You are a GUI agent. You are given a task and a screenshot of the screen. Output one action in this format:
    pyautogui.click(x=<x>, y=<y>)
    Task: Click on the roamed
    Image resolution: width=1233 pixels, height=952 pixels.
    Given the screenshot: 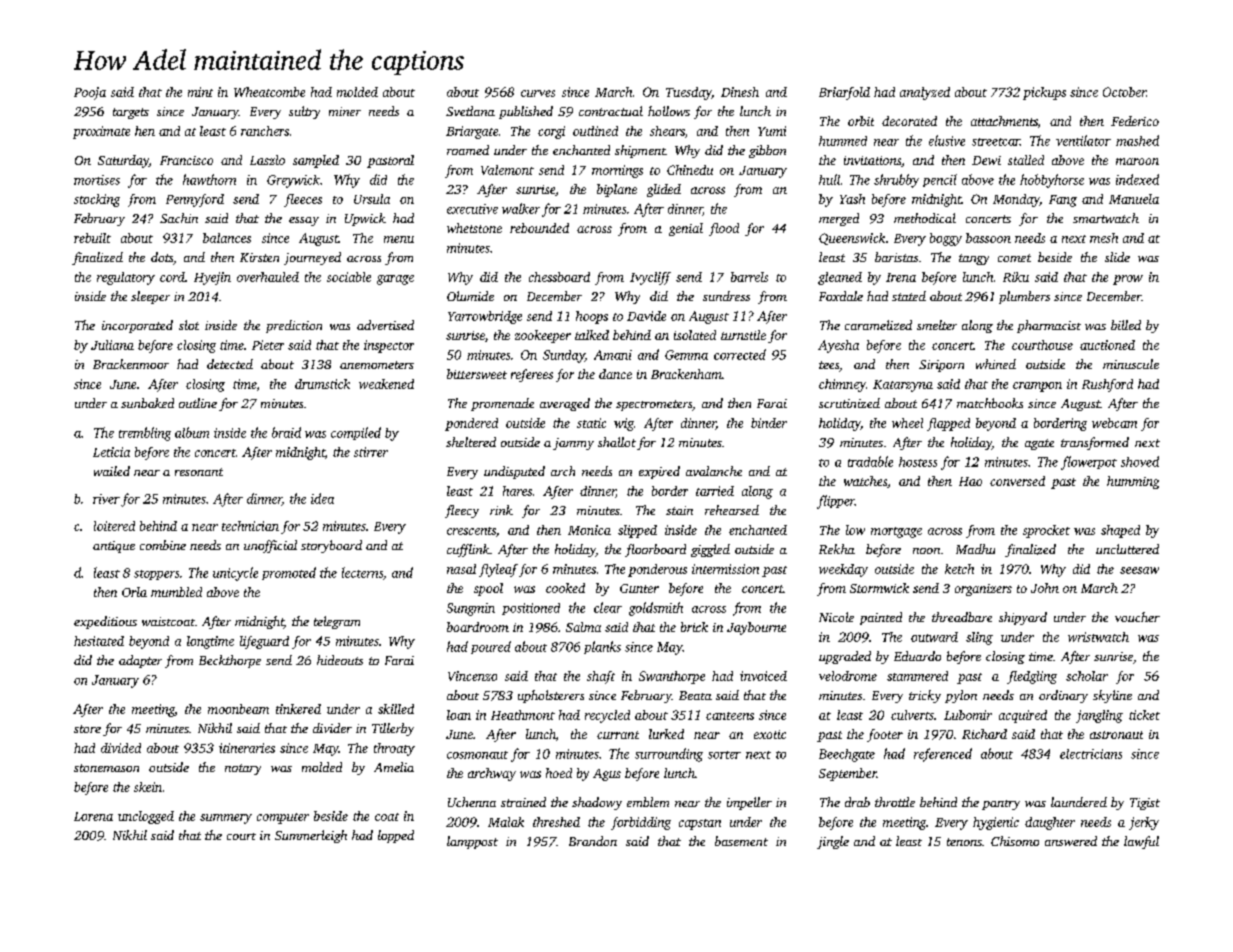 What is the action you would take?
    pyautogui.click(x=468, y=150)
